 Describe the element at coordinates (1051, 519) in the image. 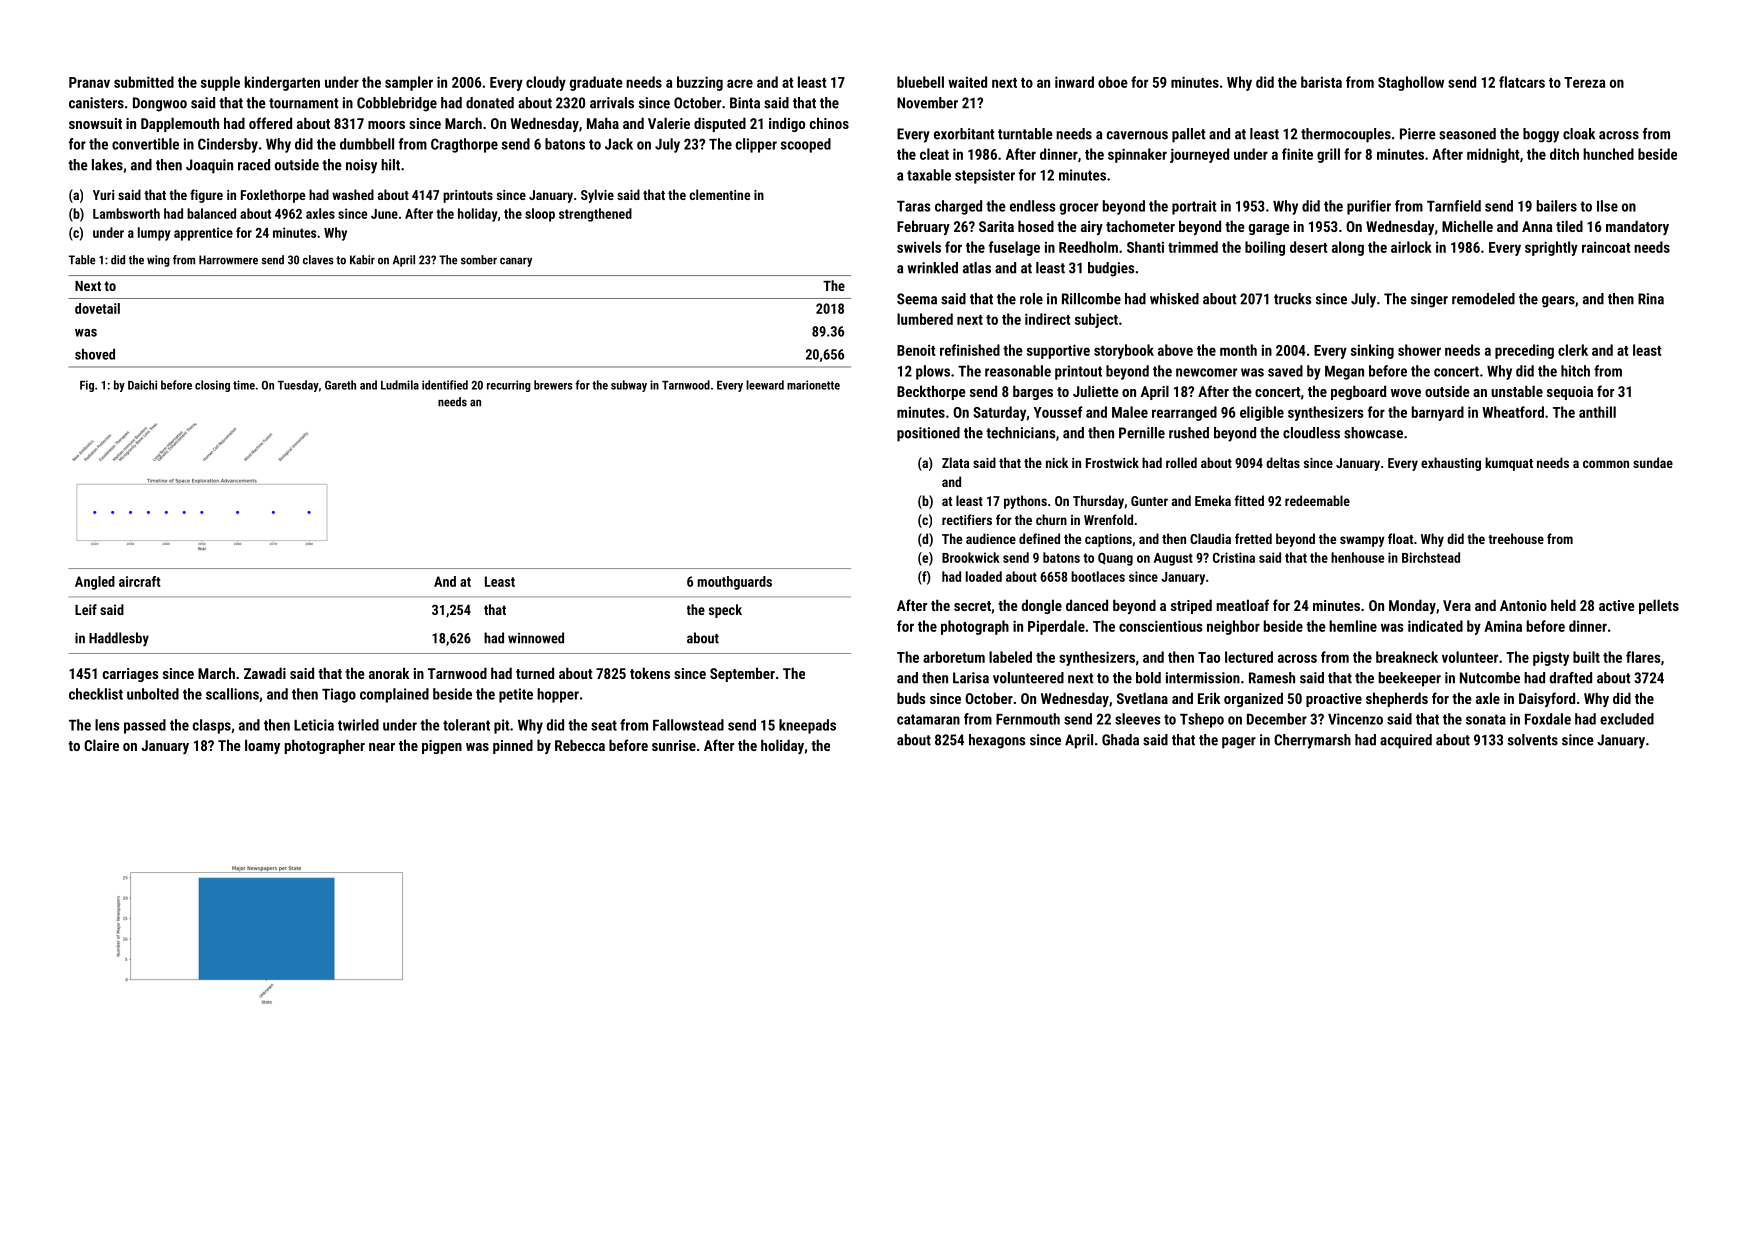

I see `churn` at that location.
